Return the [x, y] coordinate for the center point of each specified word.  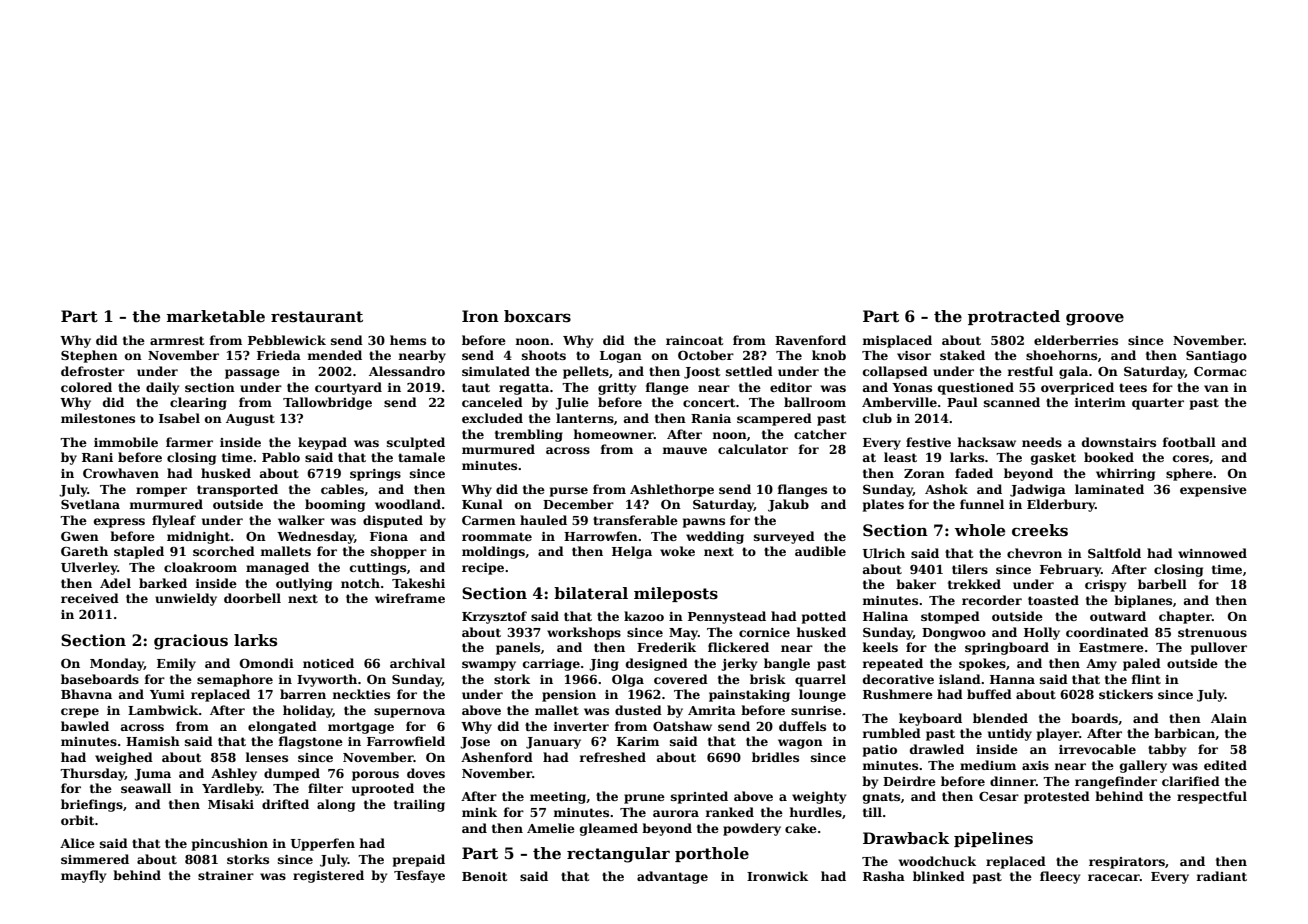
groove [1095, 319]
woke [677, 551]
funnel [982, 504]
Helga [632, 552]
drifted [285, 804]
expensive [1213, 491]
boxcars [537, 316]
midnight [198, 537]
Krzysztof [494, 617]
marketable [216, 316]
